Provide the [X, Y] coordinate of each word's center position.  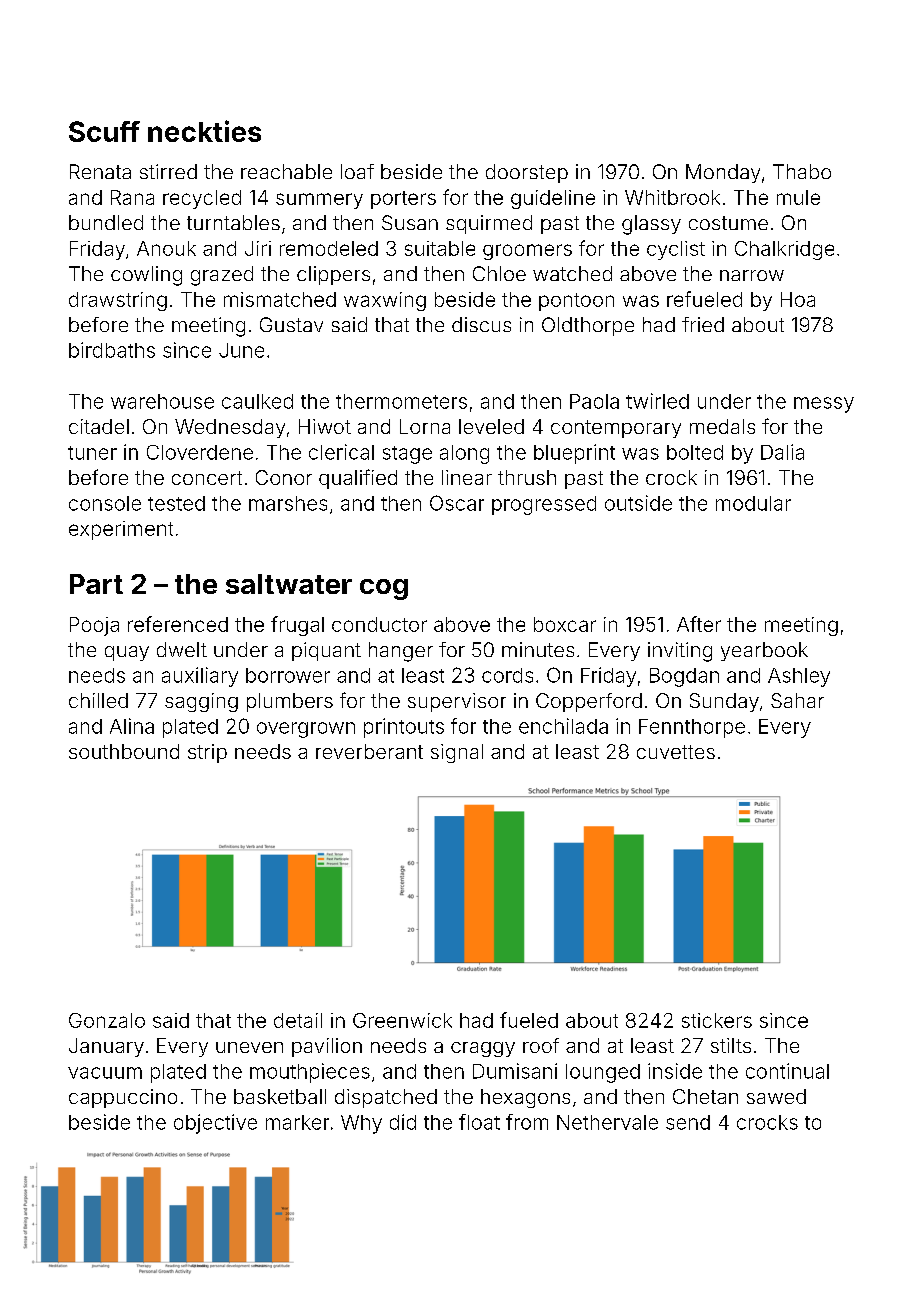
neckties [204, 131]
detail [298, 1020]
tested [176, 503]
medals [722, 426]
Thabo [802, 171]
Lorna [425, 426]
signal [457, 753]
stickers [717, 1020]
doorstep [527, 173]
